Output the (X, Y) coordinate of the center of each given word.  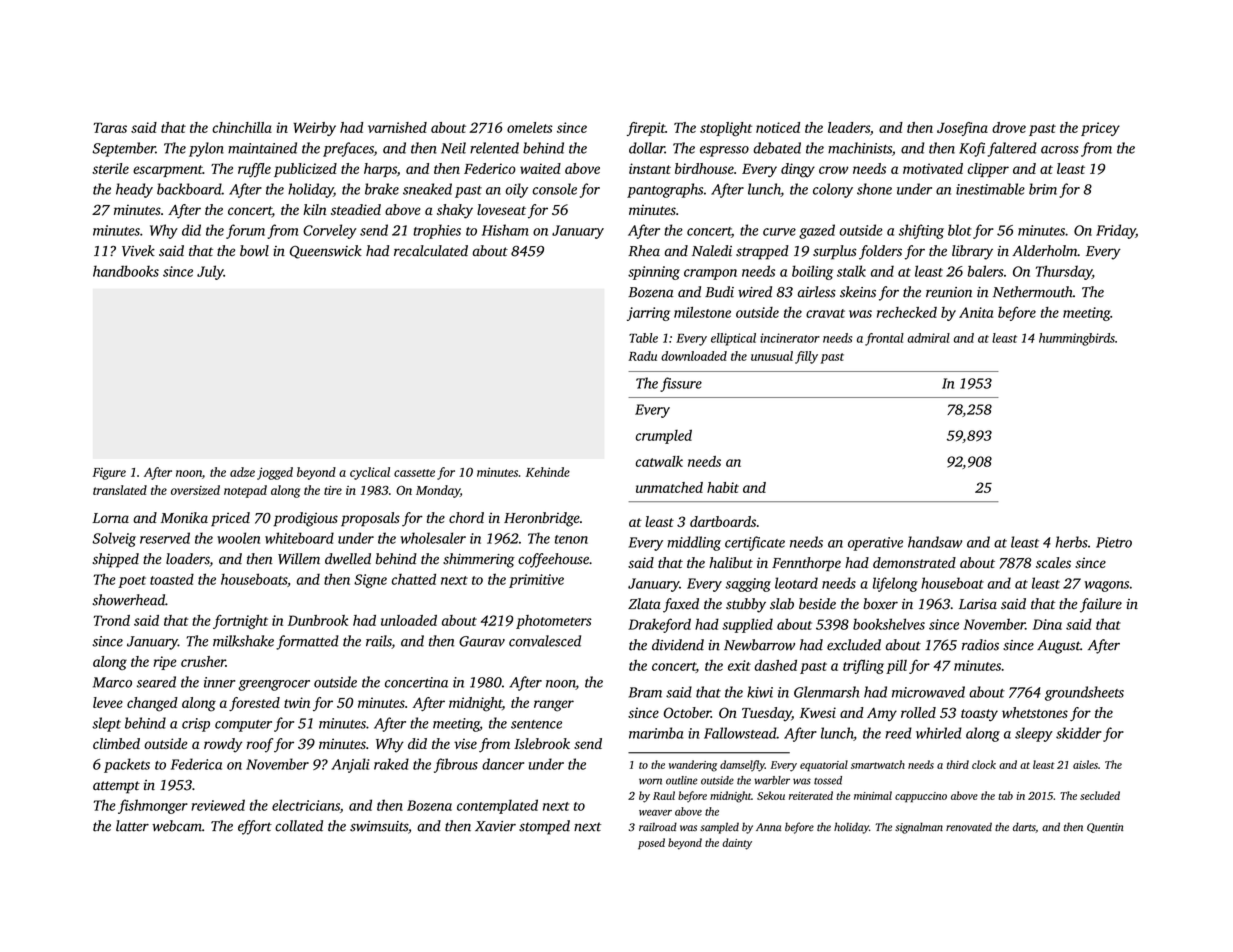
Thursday (1064, 272)
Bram (645, 692)
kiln (315, 209)
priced (230, 519)
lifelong (895, 584)
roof (260, 745)
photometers (554, 622)
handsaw (935, 542)
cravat (825, 313)
